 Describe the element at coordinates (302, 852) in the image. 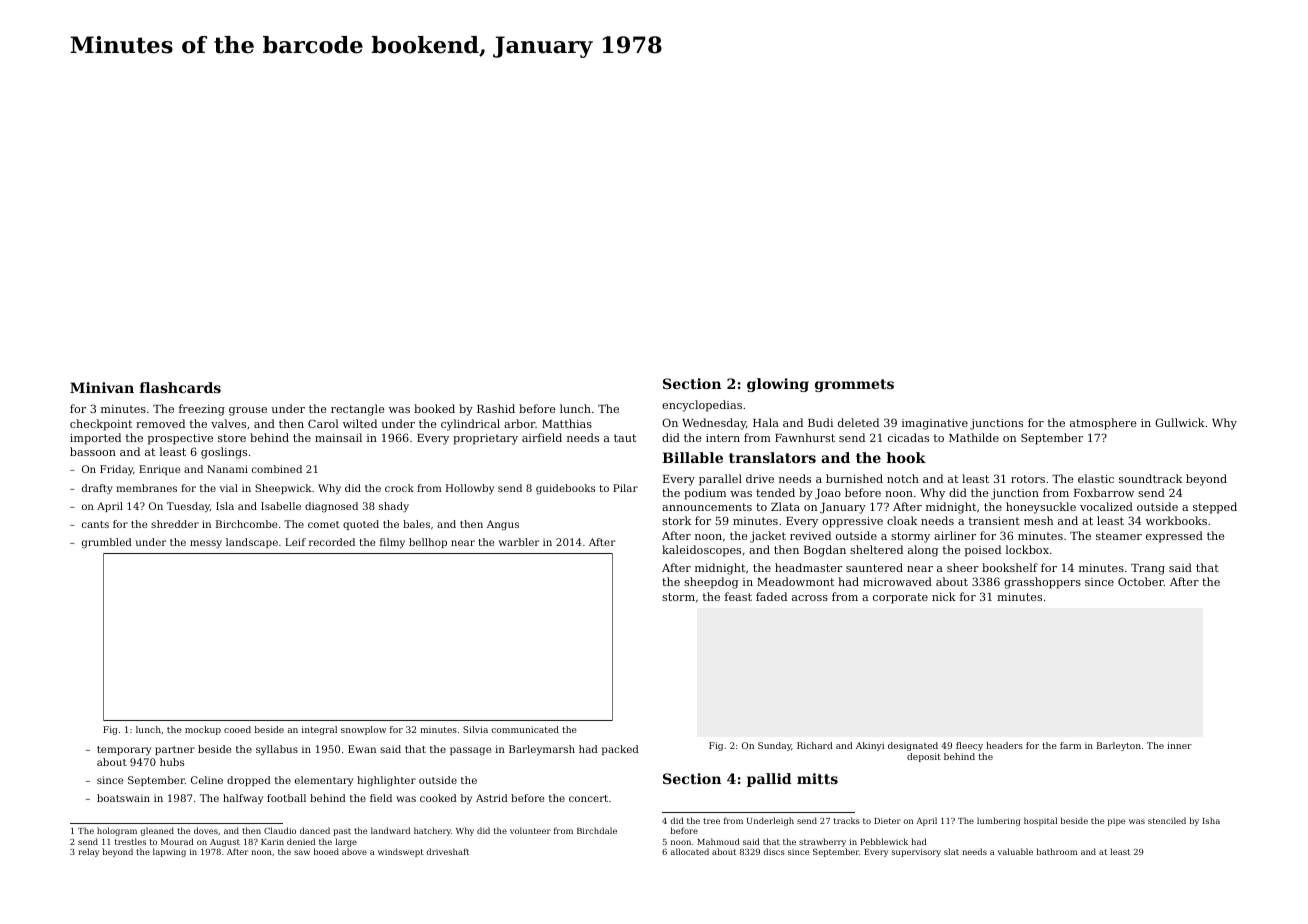

I see `saw` at that location.
